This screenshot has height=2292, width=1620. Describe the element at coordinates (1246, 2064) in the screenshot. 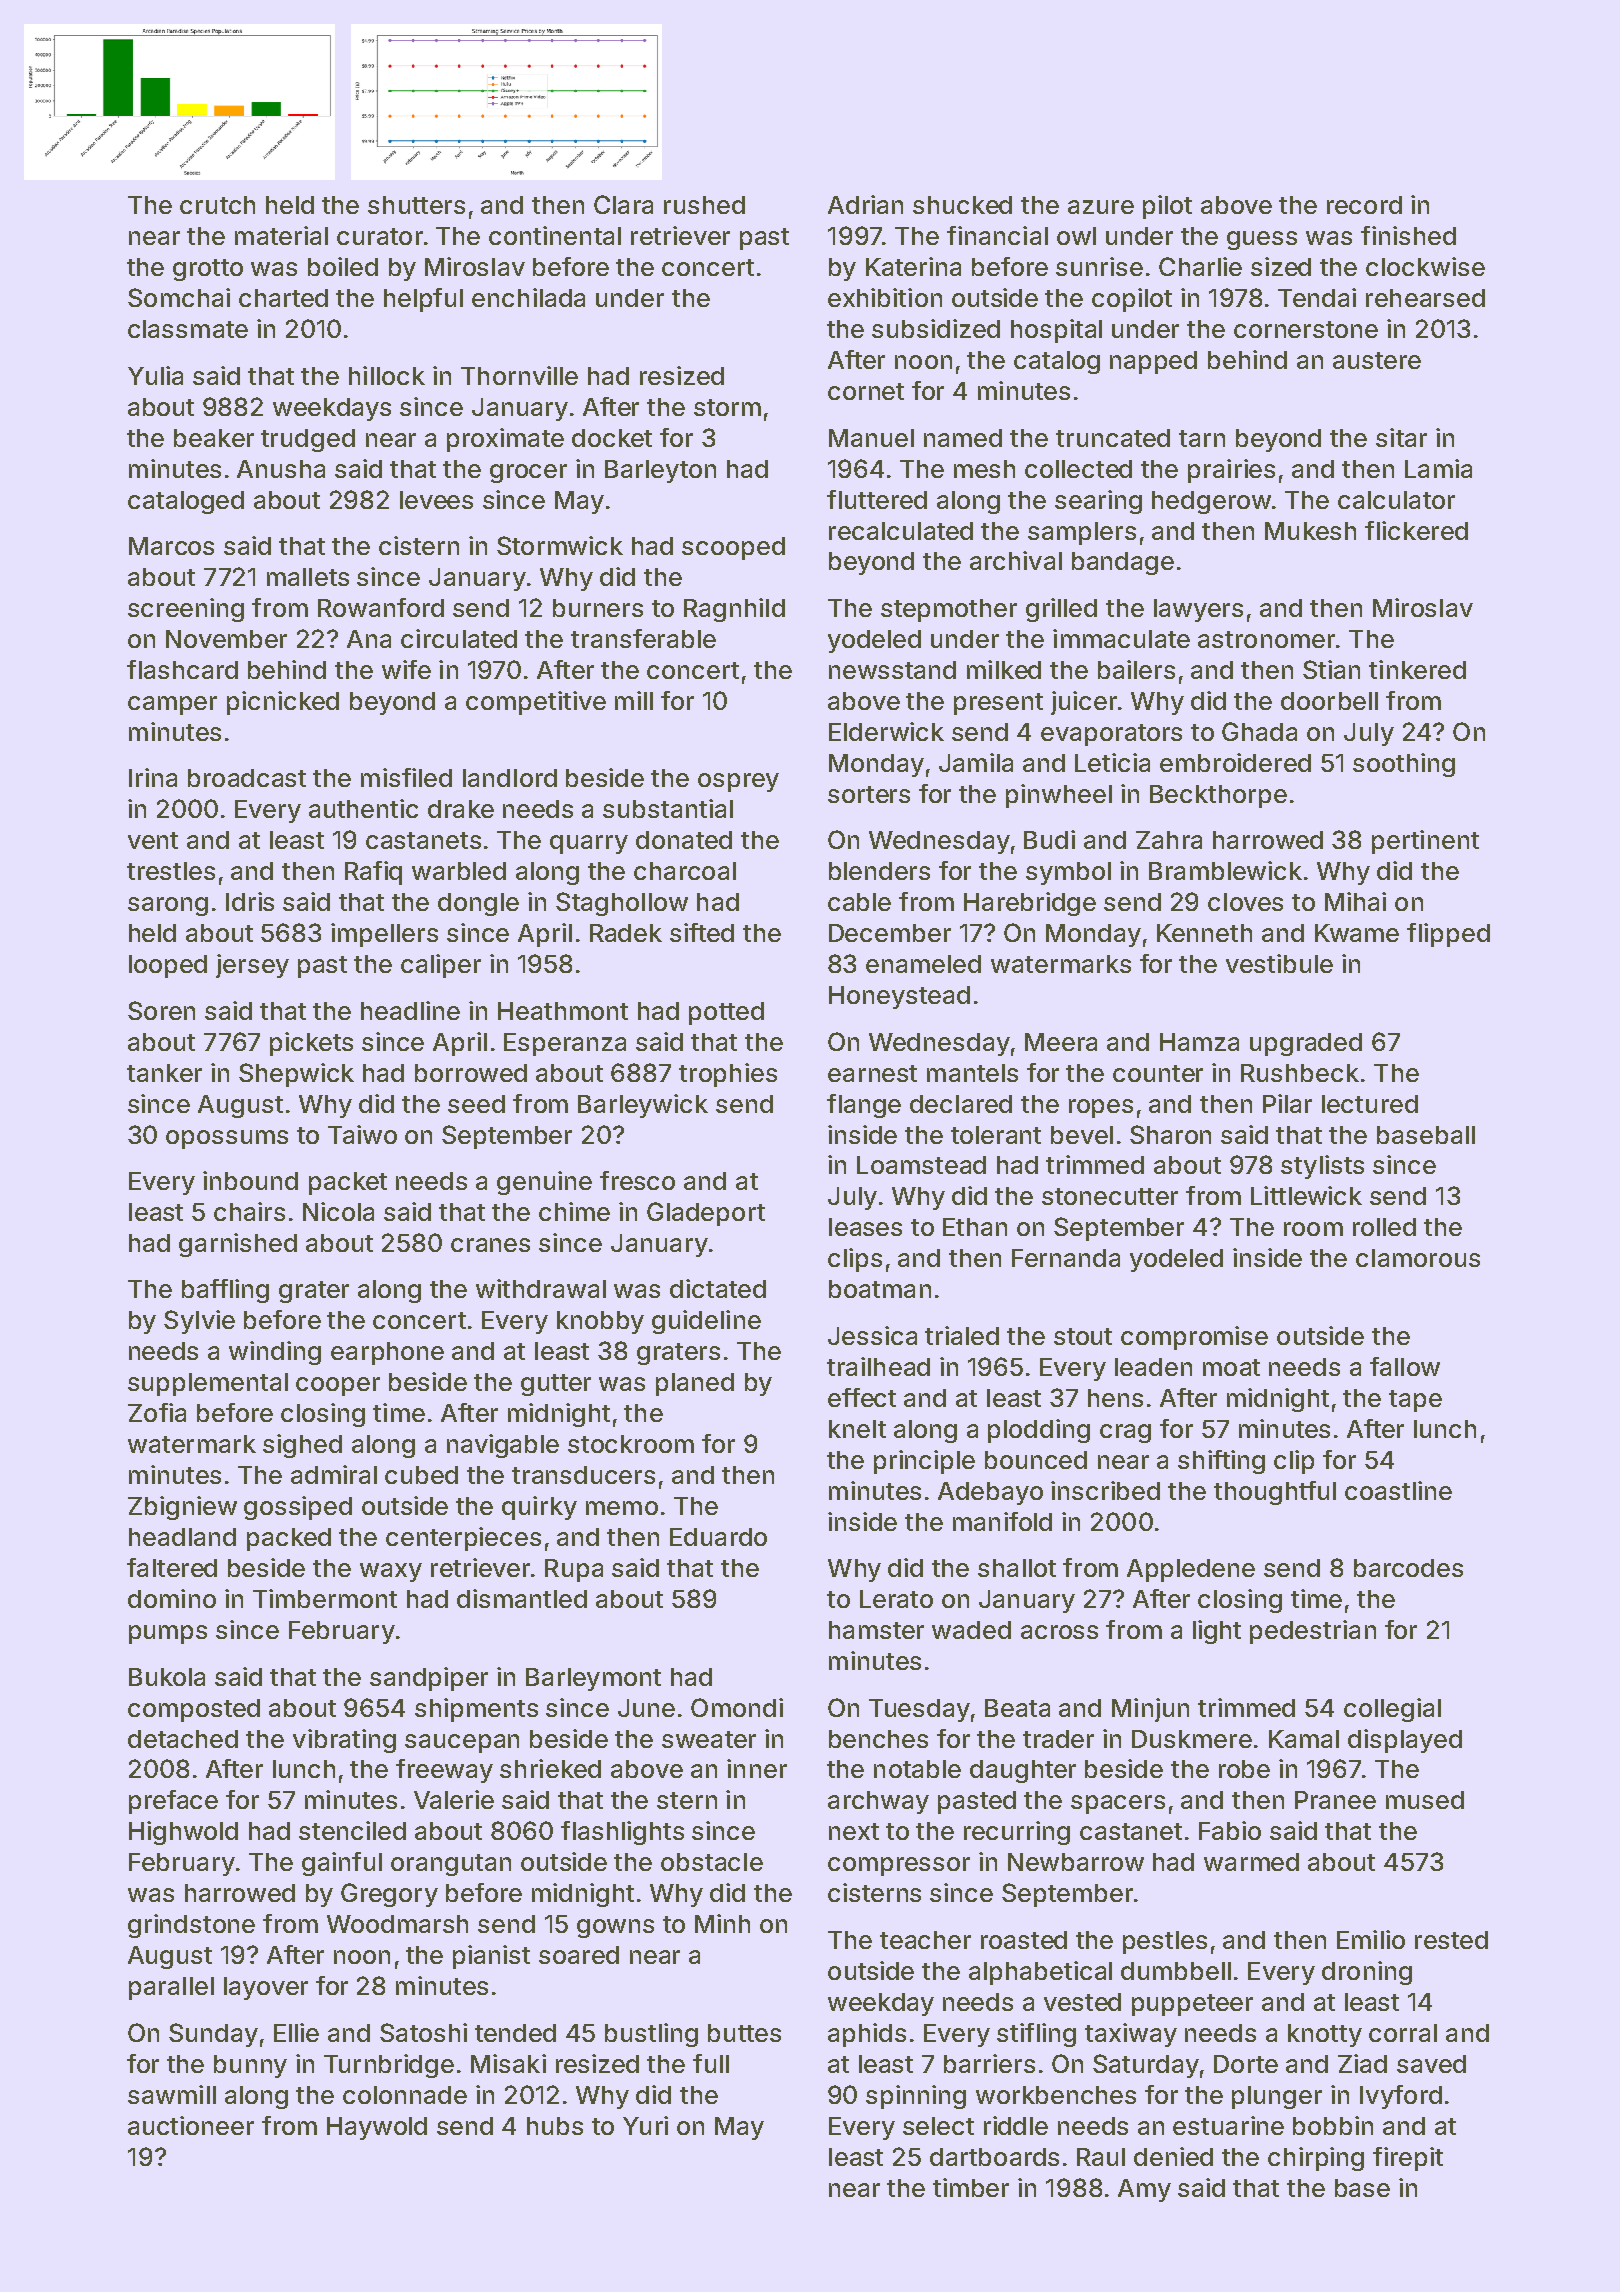

I see `Dorte` at that location.
